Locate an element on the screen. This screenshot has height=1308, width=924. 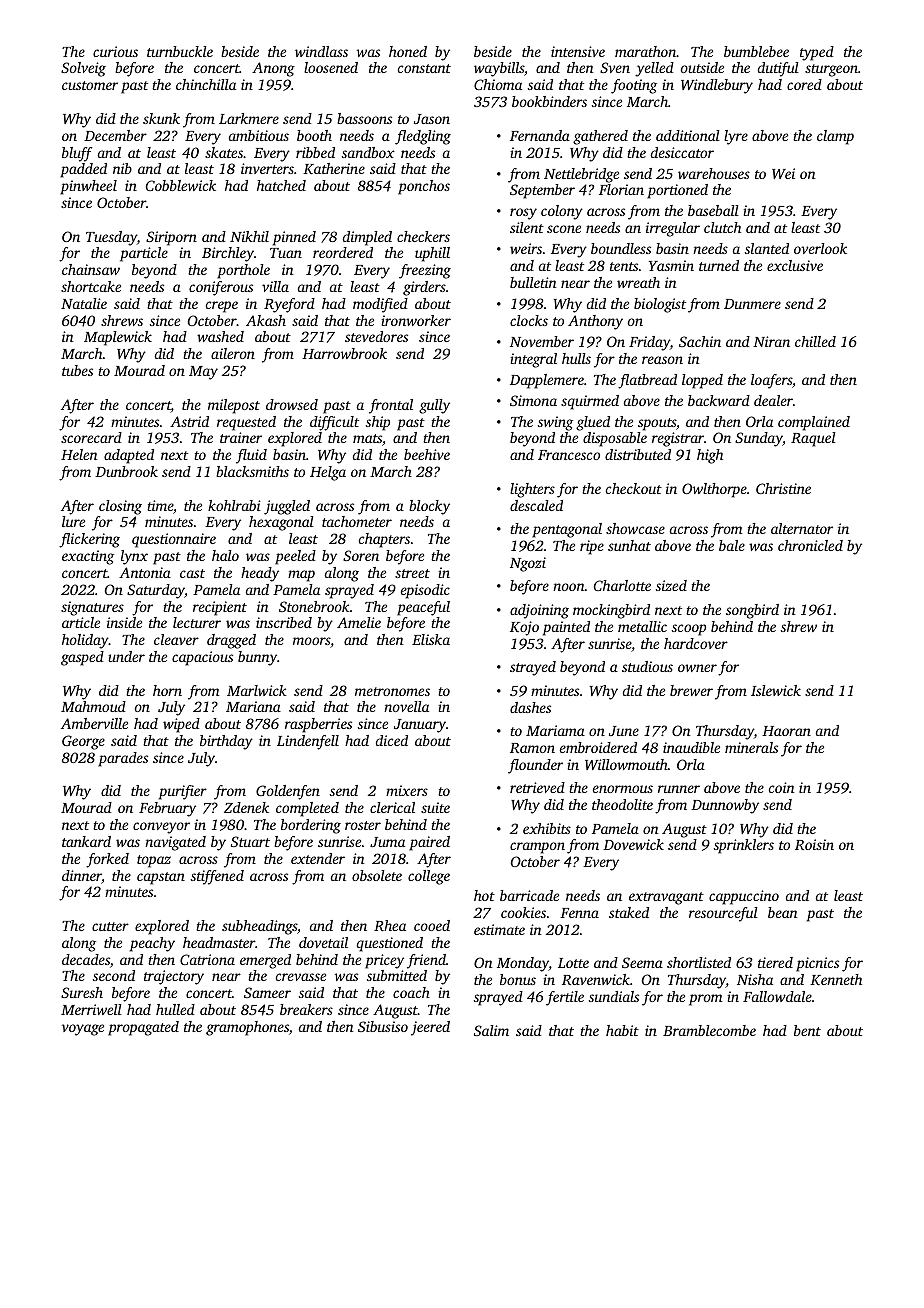
Saturday is located at coordinates (156, 591).
